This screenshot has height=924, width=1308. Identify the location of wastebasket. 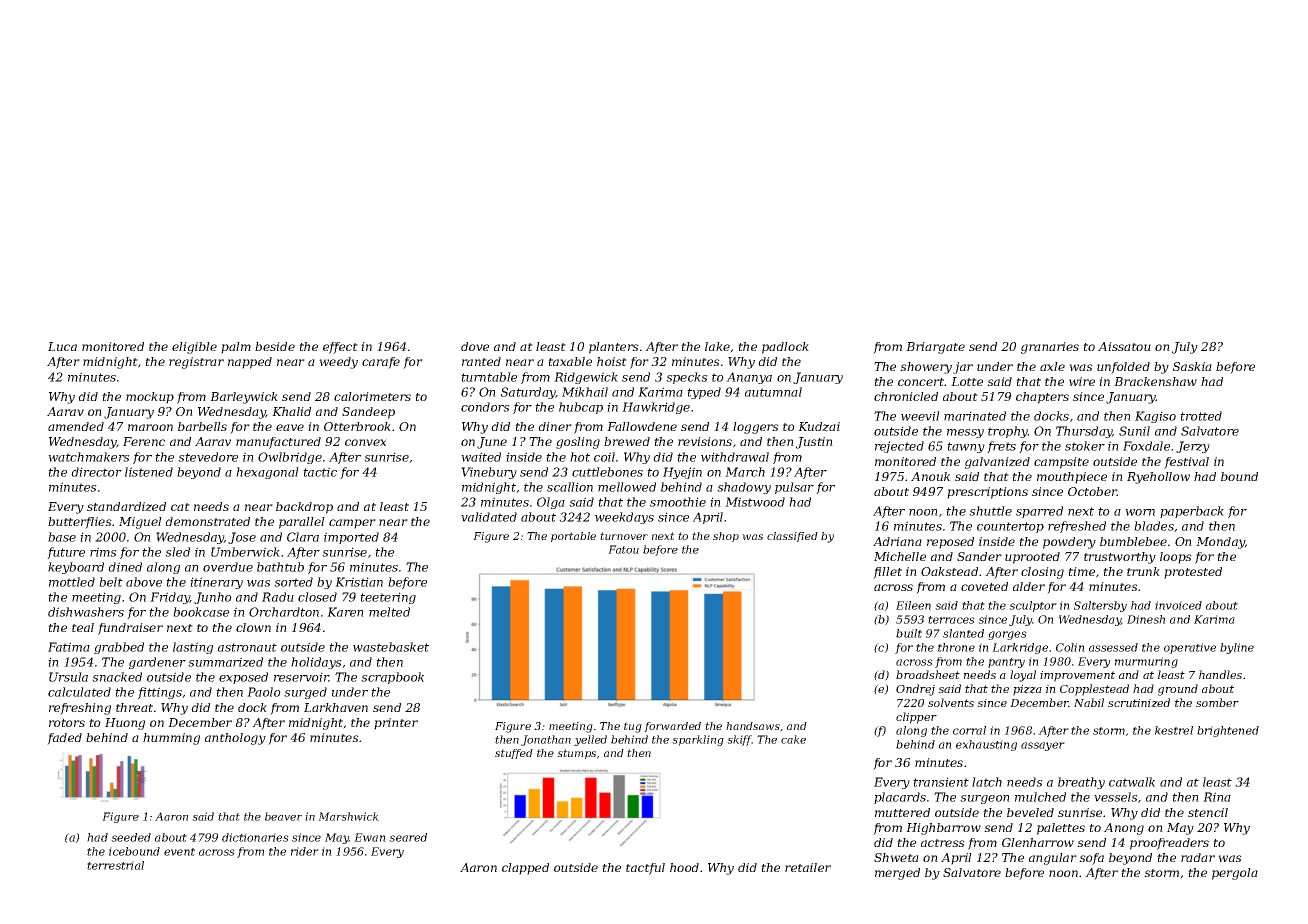
(391, 647).
